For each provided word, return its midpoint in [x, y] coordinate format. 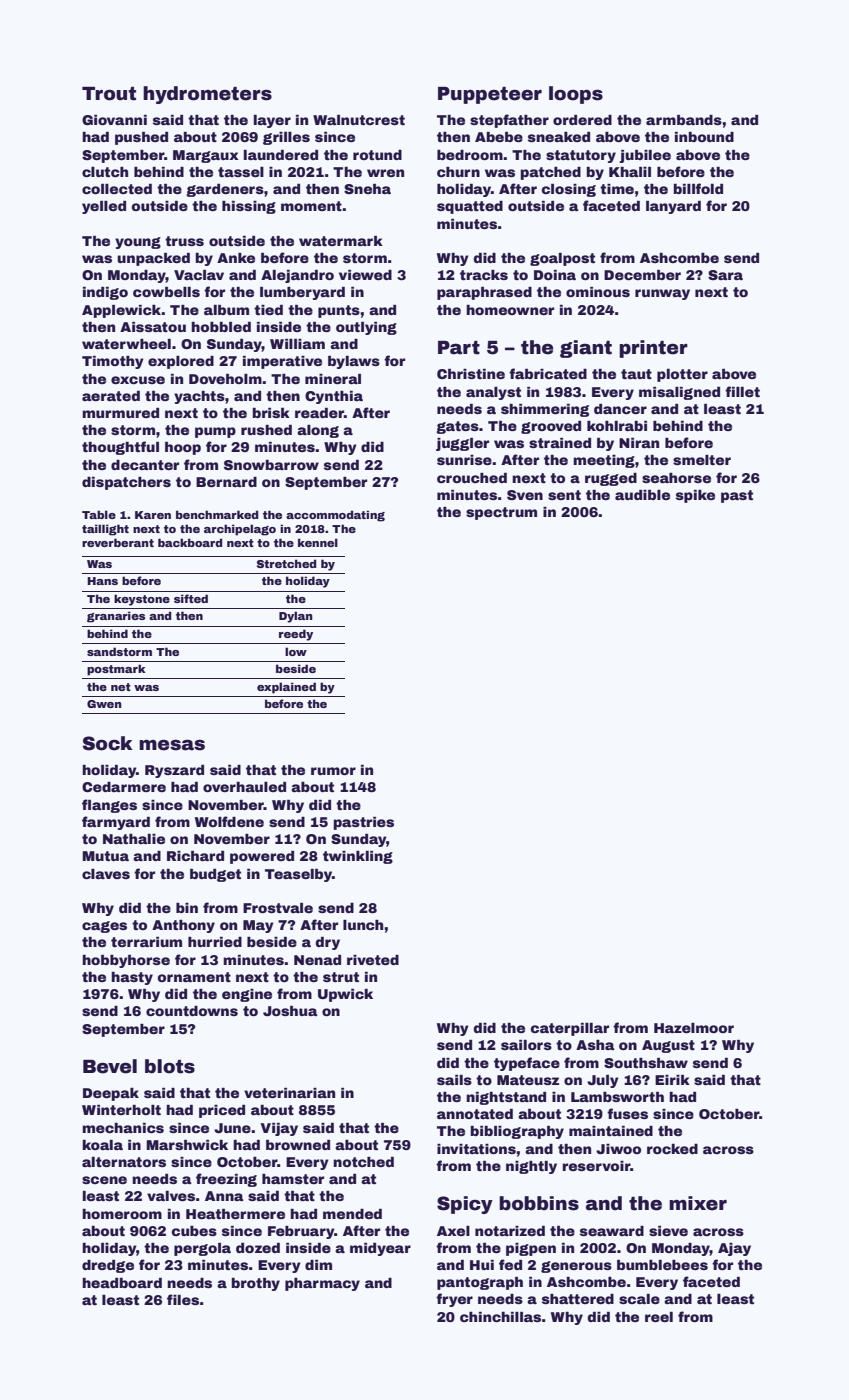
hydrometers [207, 95]
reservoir [596, 1166]
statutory [581, 156]
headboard [122, 1283]
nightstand [506, 1098]
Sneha [367, 189]
